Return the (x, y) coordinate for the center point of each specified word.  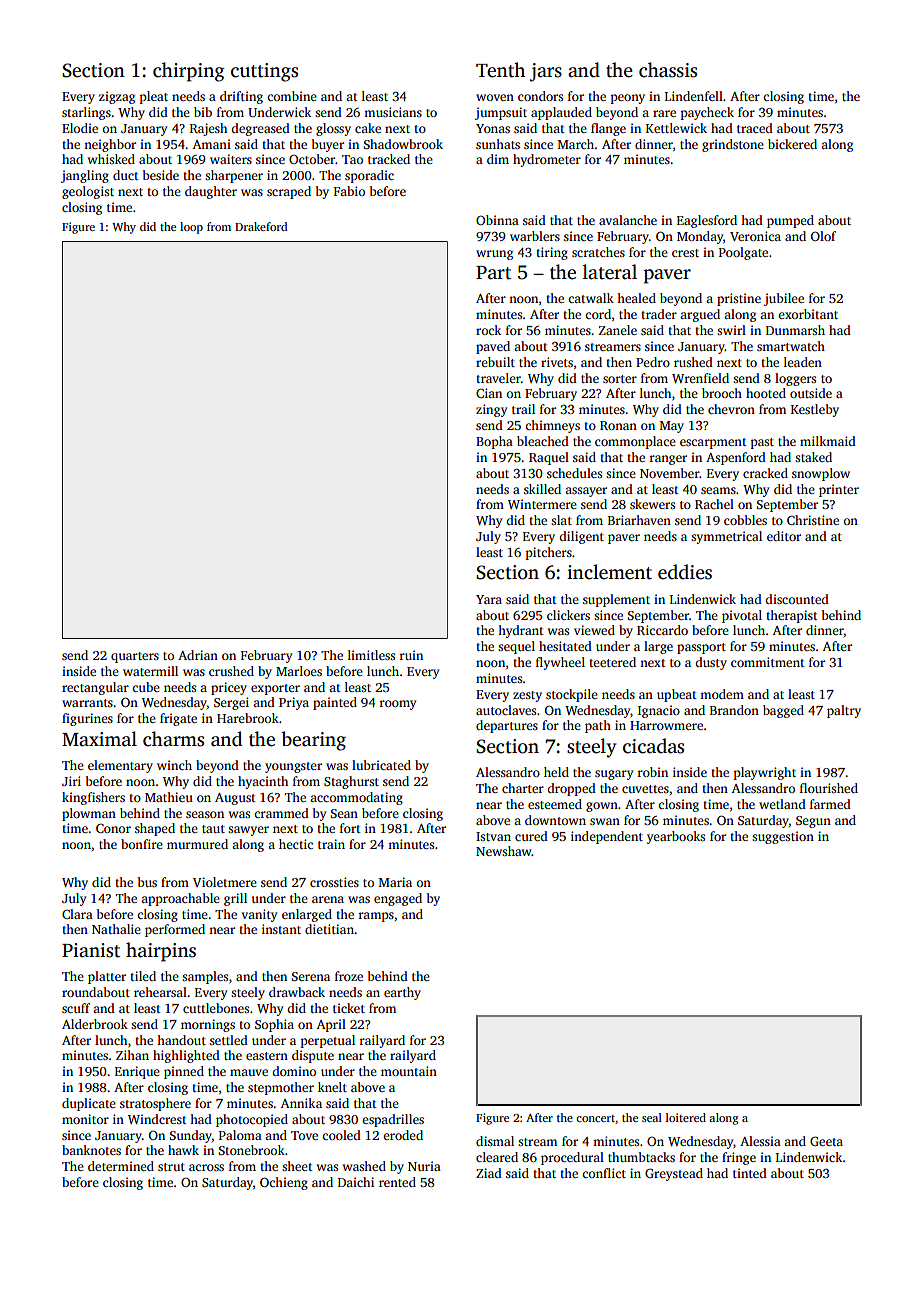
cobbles (745, 520)
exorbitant (808, 314)
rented (397, 1182)
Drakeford (261, 226)
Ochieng (284, 1183)
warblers (535, 236)
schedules (574, 473)
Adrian (198, 655)
